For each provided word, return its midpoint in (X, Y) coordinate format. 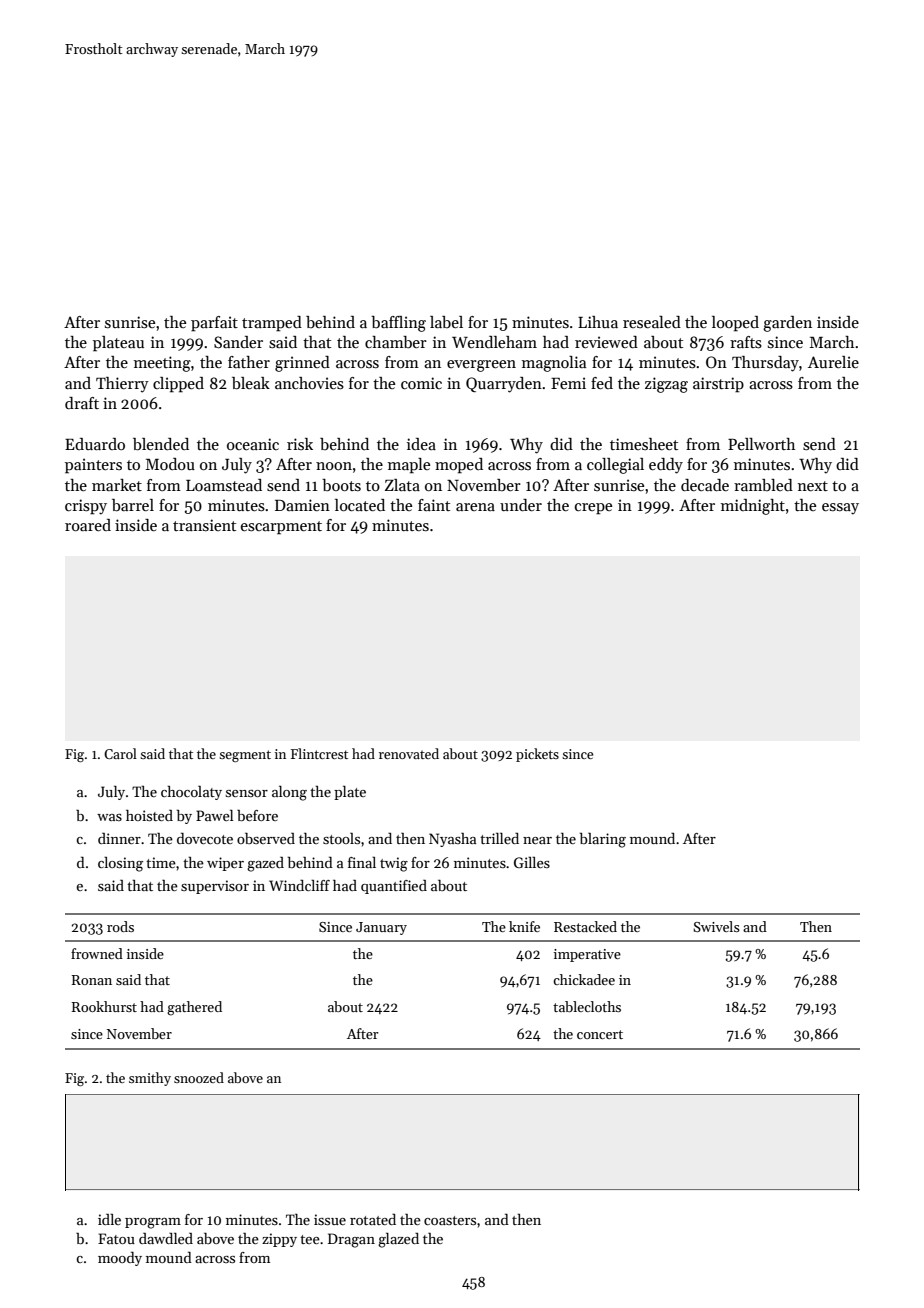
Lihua (598, 322)
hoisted (149, 815)
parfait (214, 324)
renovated (409, 753)
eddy (666, 466)
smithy (150, 1079)
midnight (753, 507)
